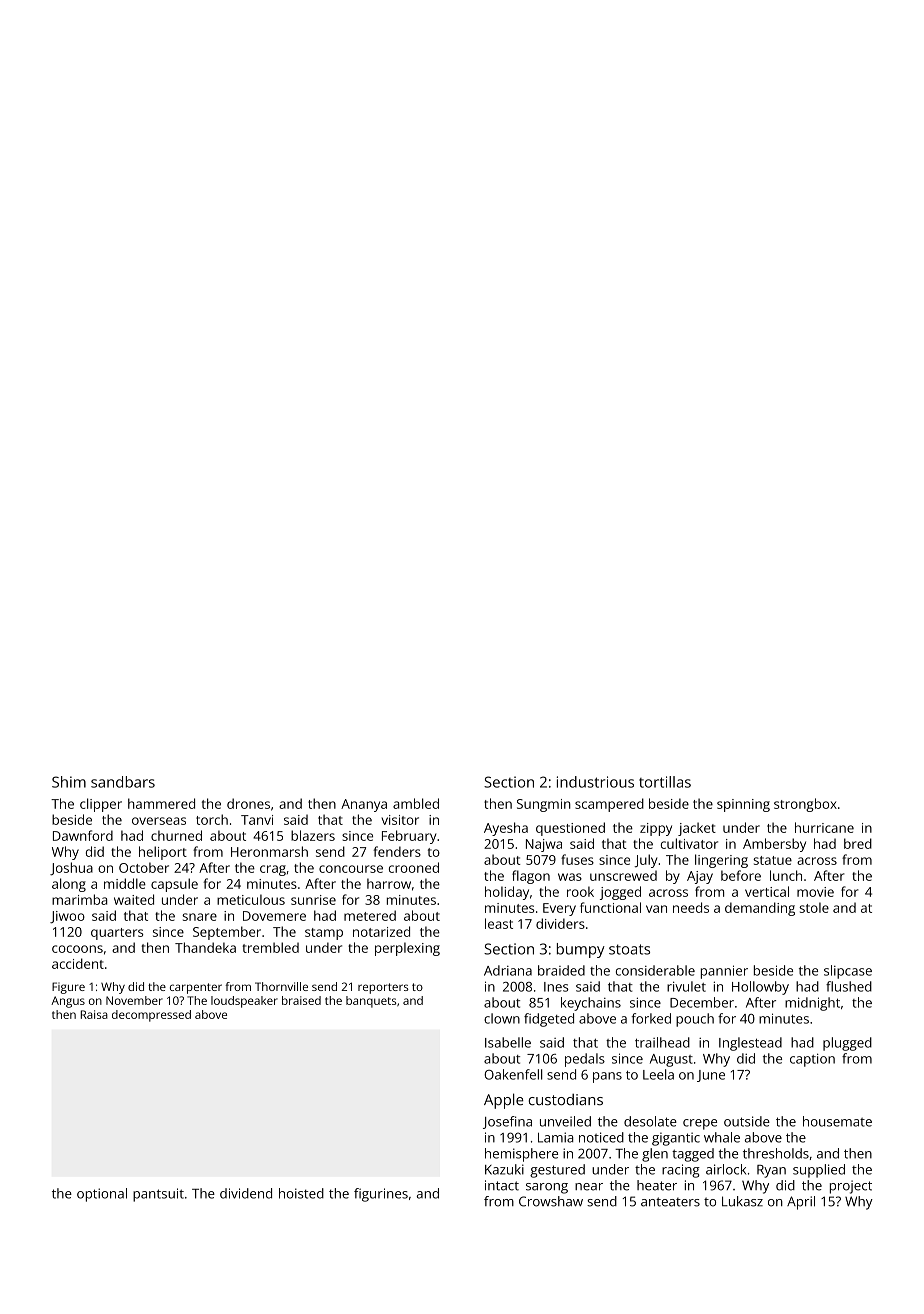  I want to click on Oakenfell, so click(513, 1074).
